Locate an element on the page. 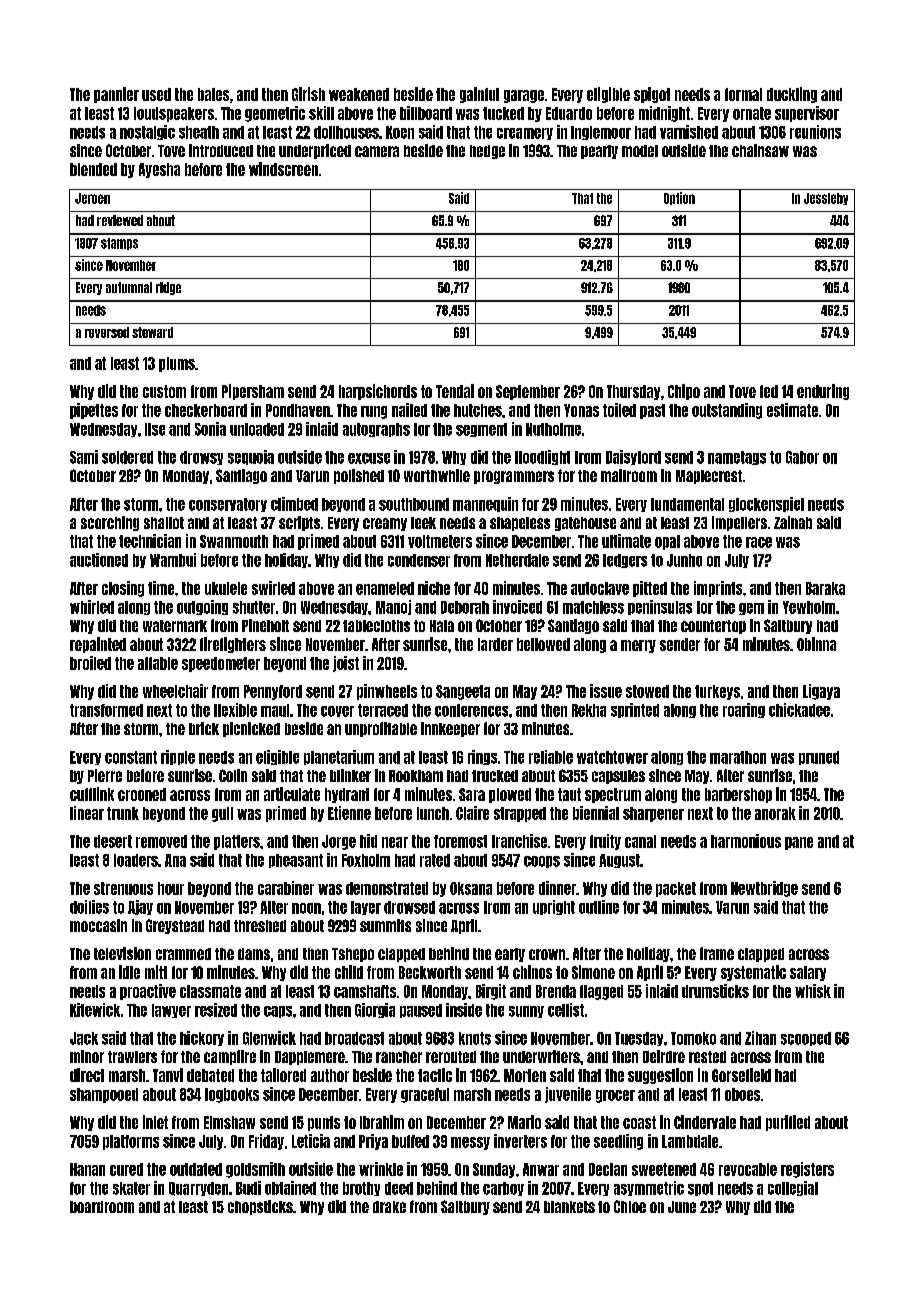 The height and width of the image is (1308, 924). Gabor is located at coordinates (802, 457).
